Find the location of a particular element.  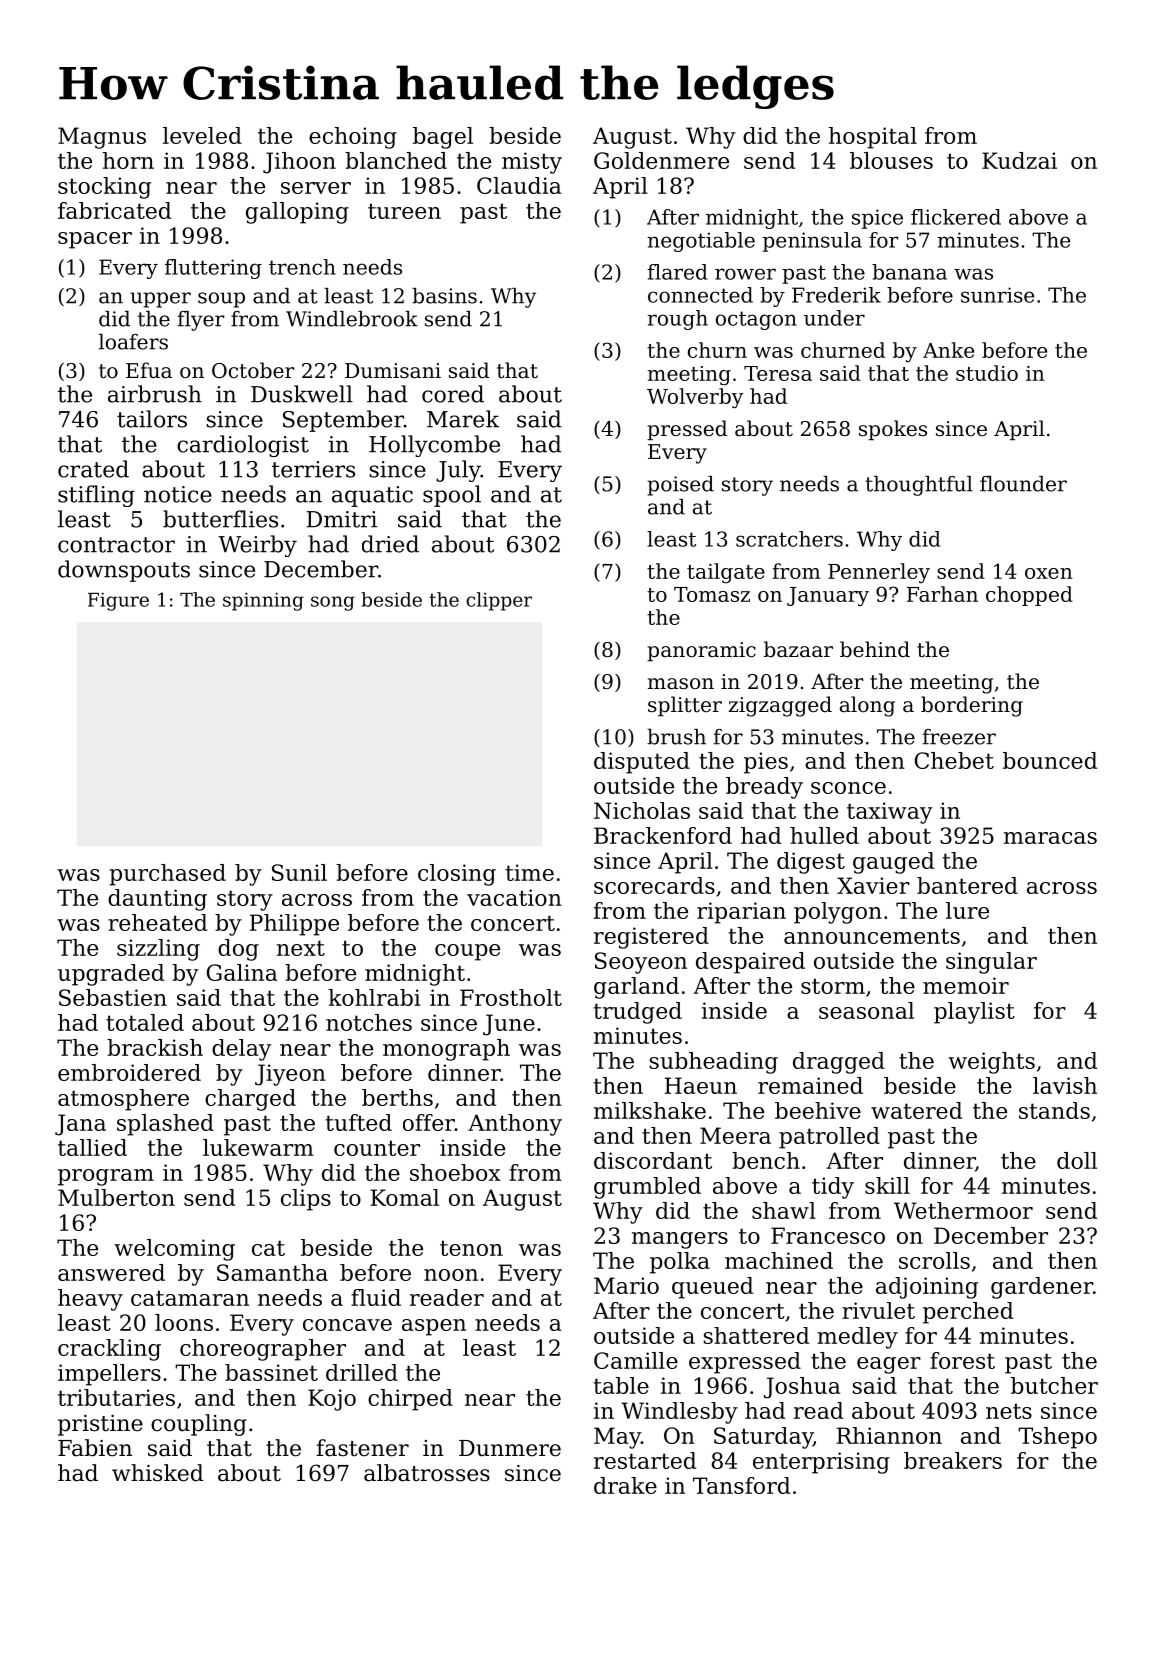

horn is located at coordinates (128, 160).
